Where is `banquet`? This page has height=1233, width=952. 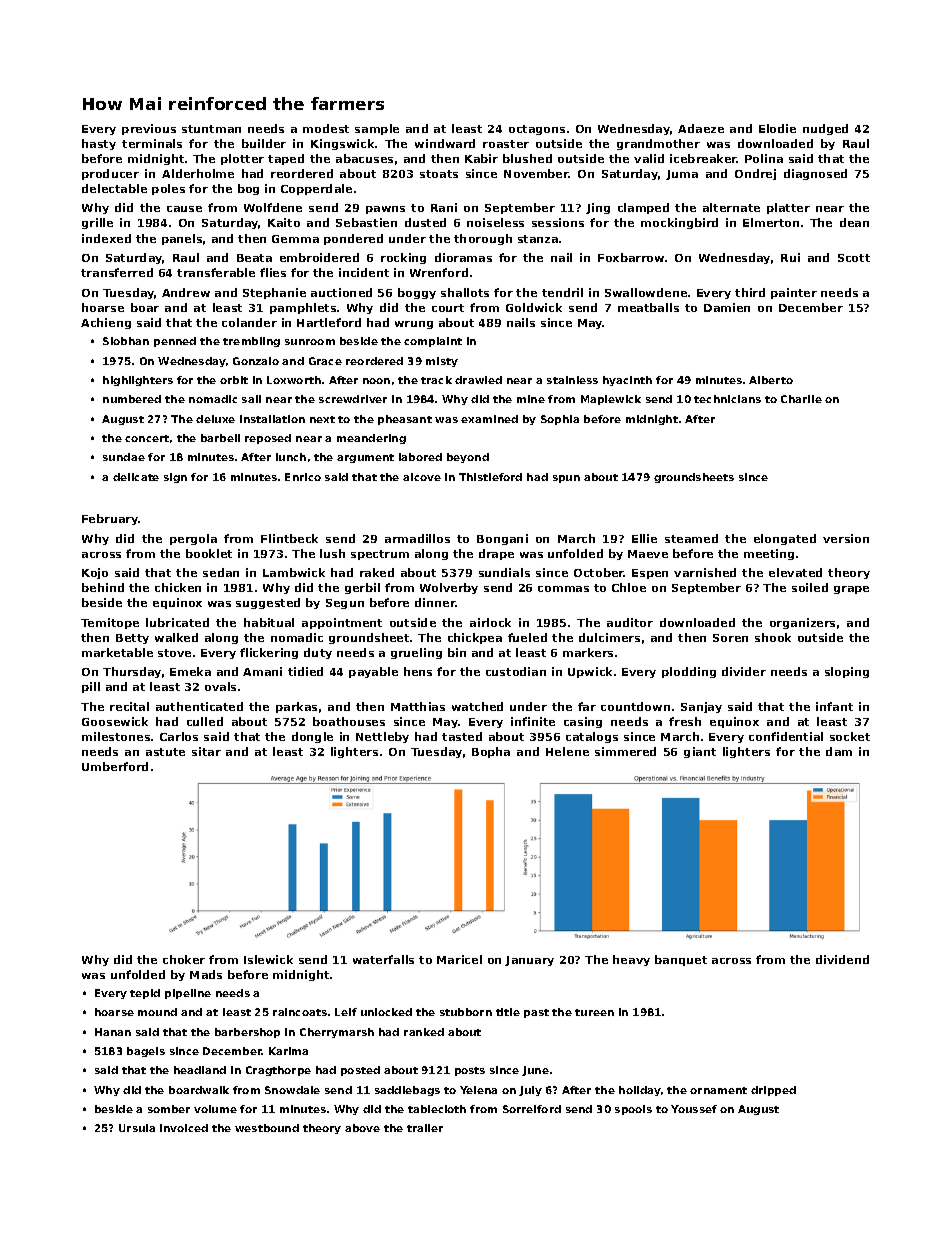
banquet is located at coordinates (681, 960).
